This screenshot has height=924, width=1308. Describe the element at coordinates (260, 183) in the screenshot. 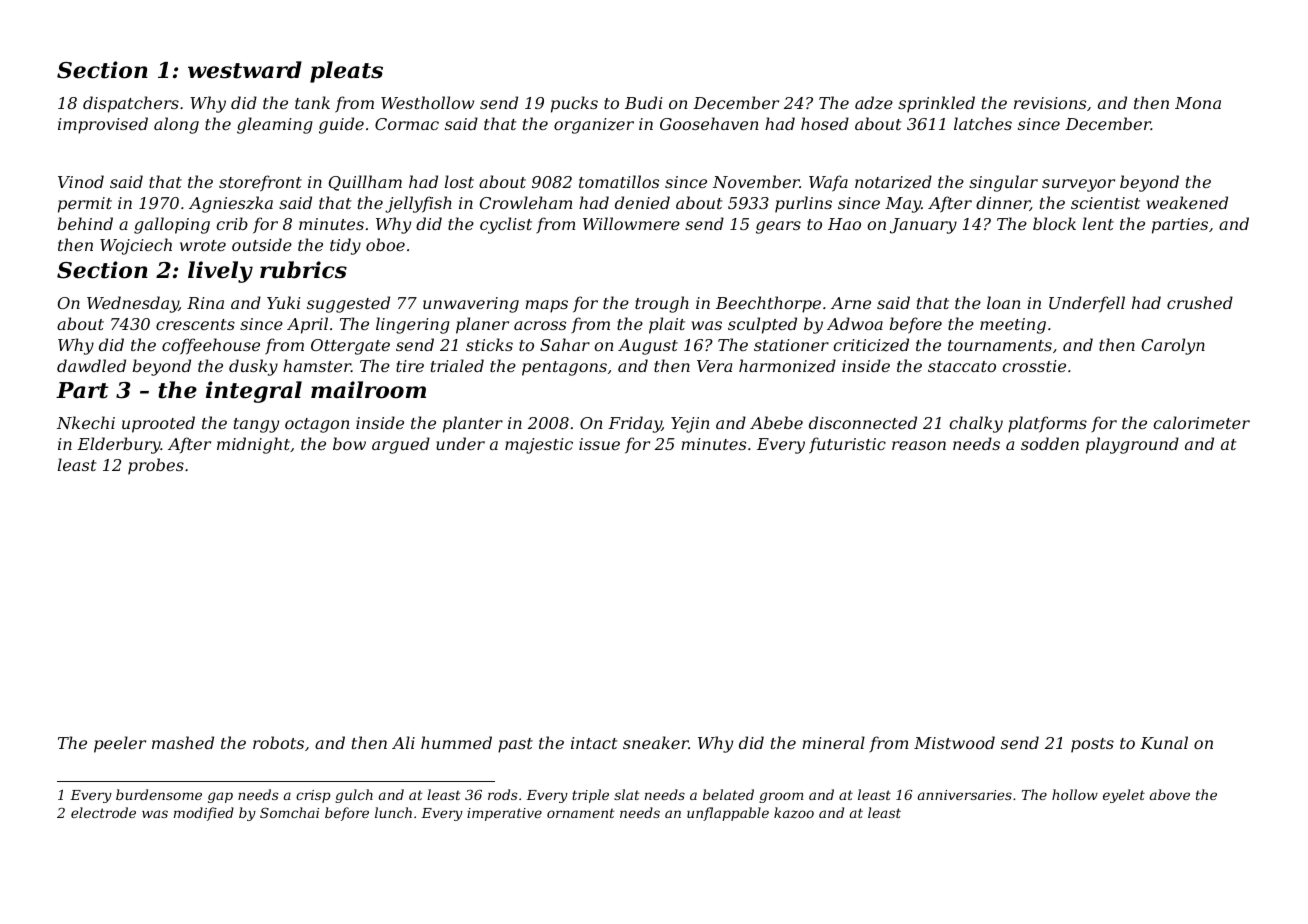

I see `storefront` at that location.
